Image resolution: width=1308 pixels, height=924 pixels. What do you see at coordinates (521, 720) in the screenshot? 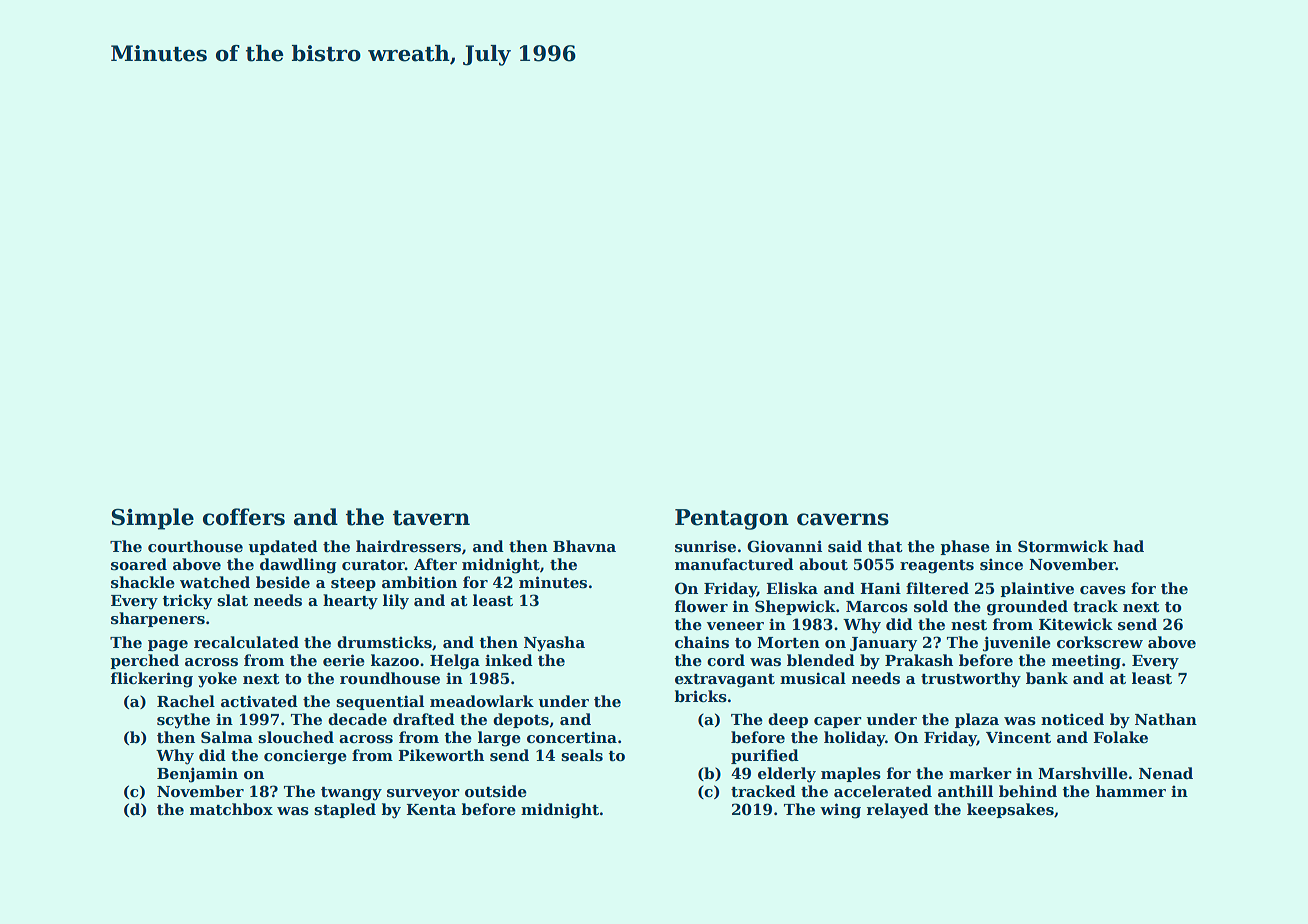
I see `depots` at bounding box center [521, 720].
